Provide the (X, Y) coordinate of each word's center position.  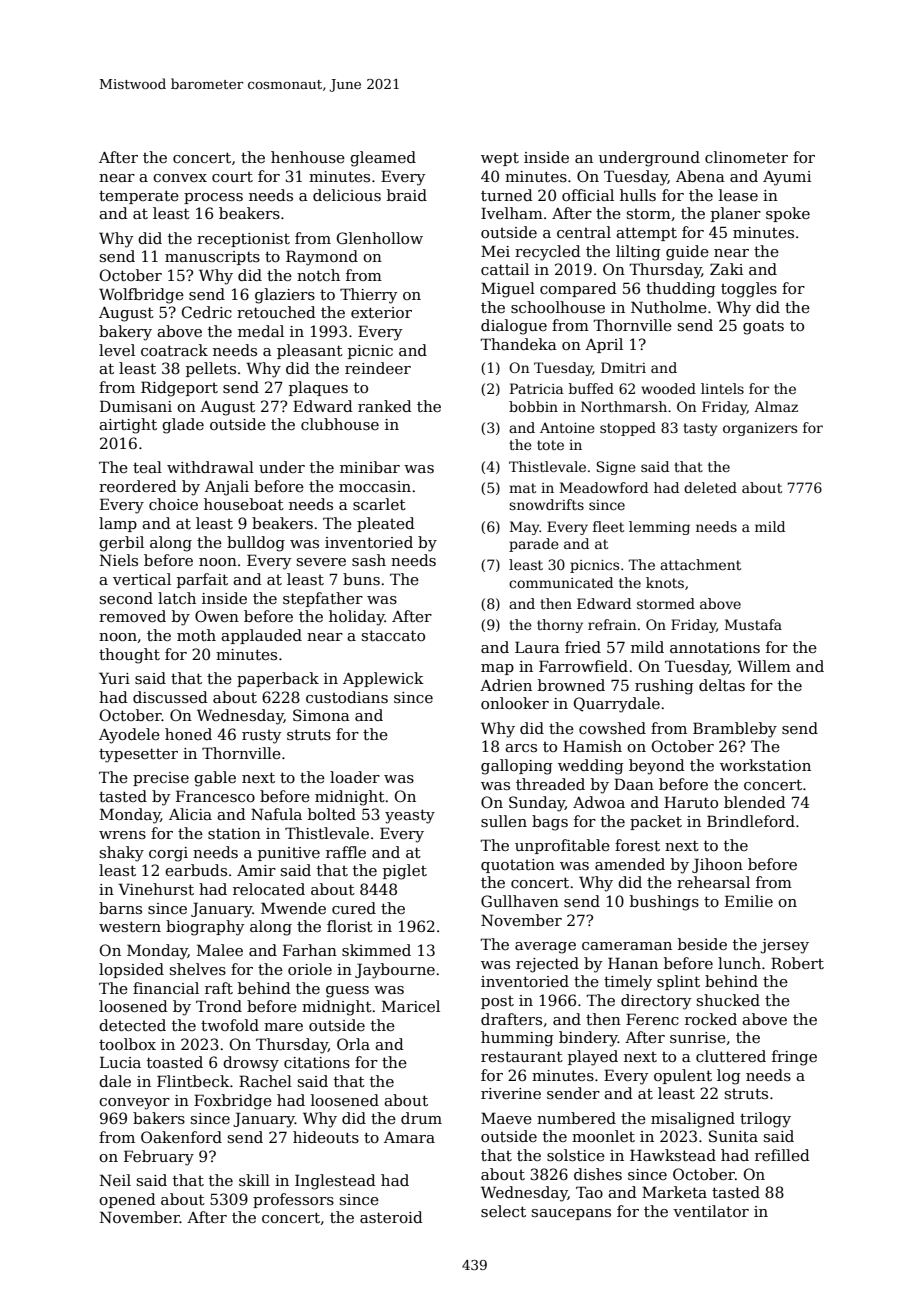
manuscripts (212, 258)
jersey (785, 946)
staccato (393, 635)
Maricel (411, 1006)
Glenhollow (380, 238)
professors (293, 1200)
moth (196, 635)
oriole (310, 969)
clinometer (746, 157)
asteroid (391, 1217)
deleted (710, 487)
